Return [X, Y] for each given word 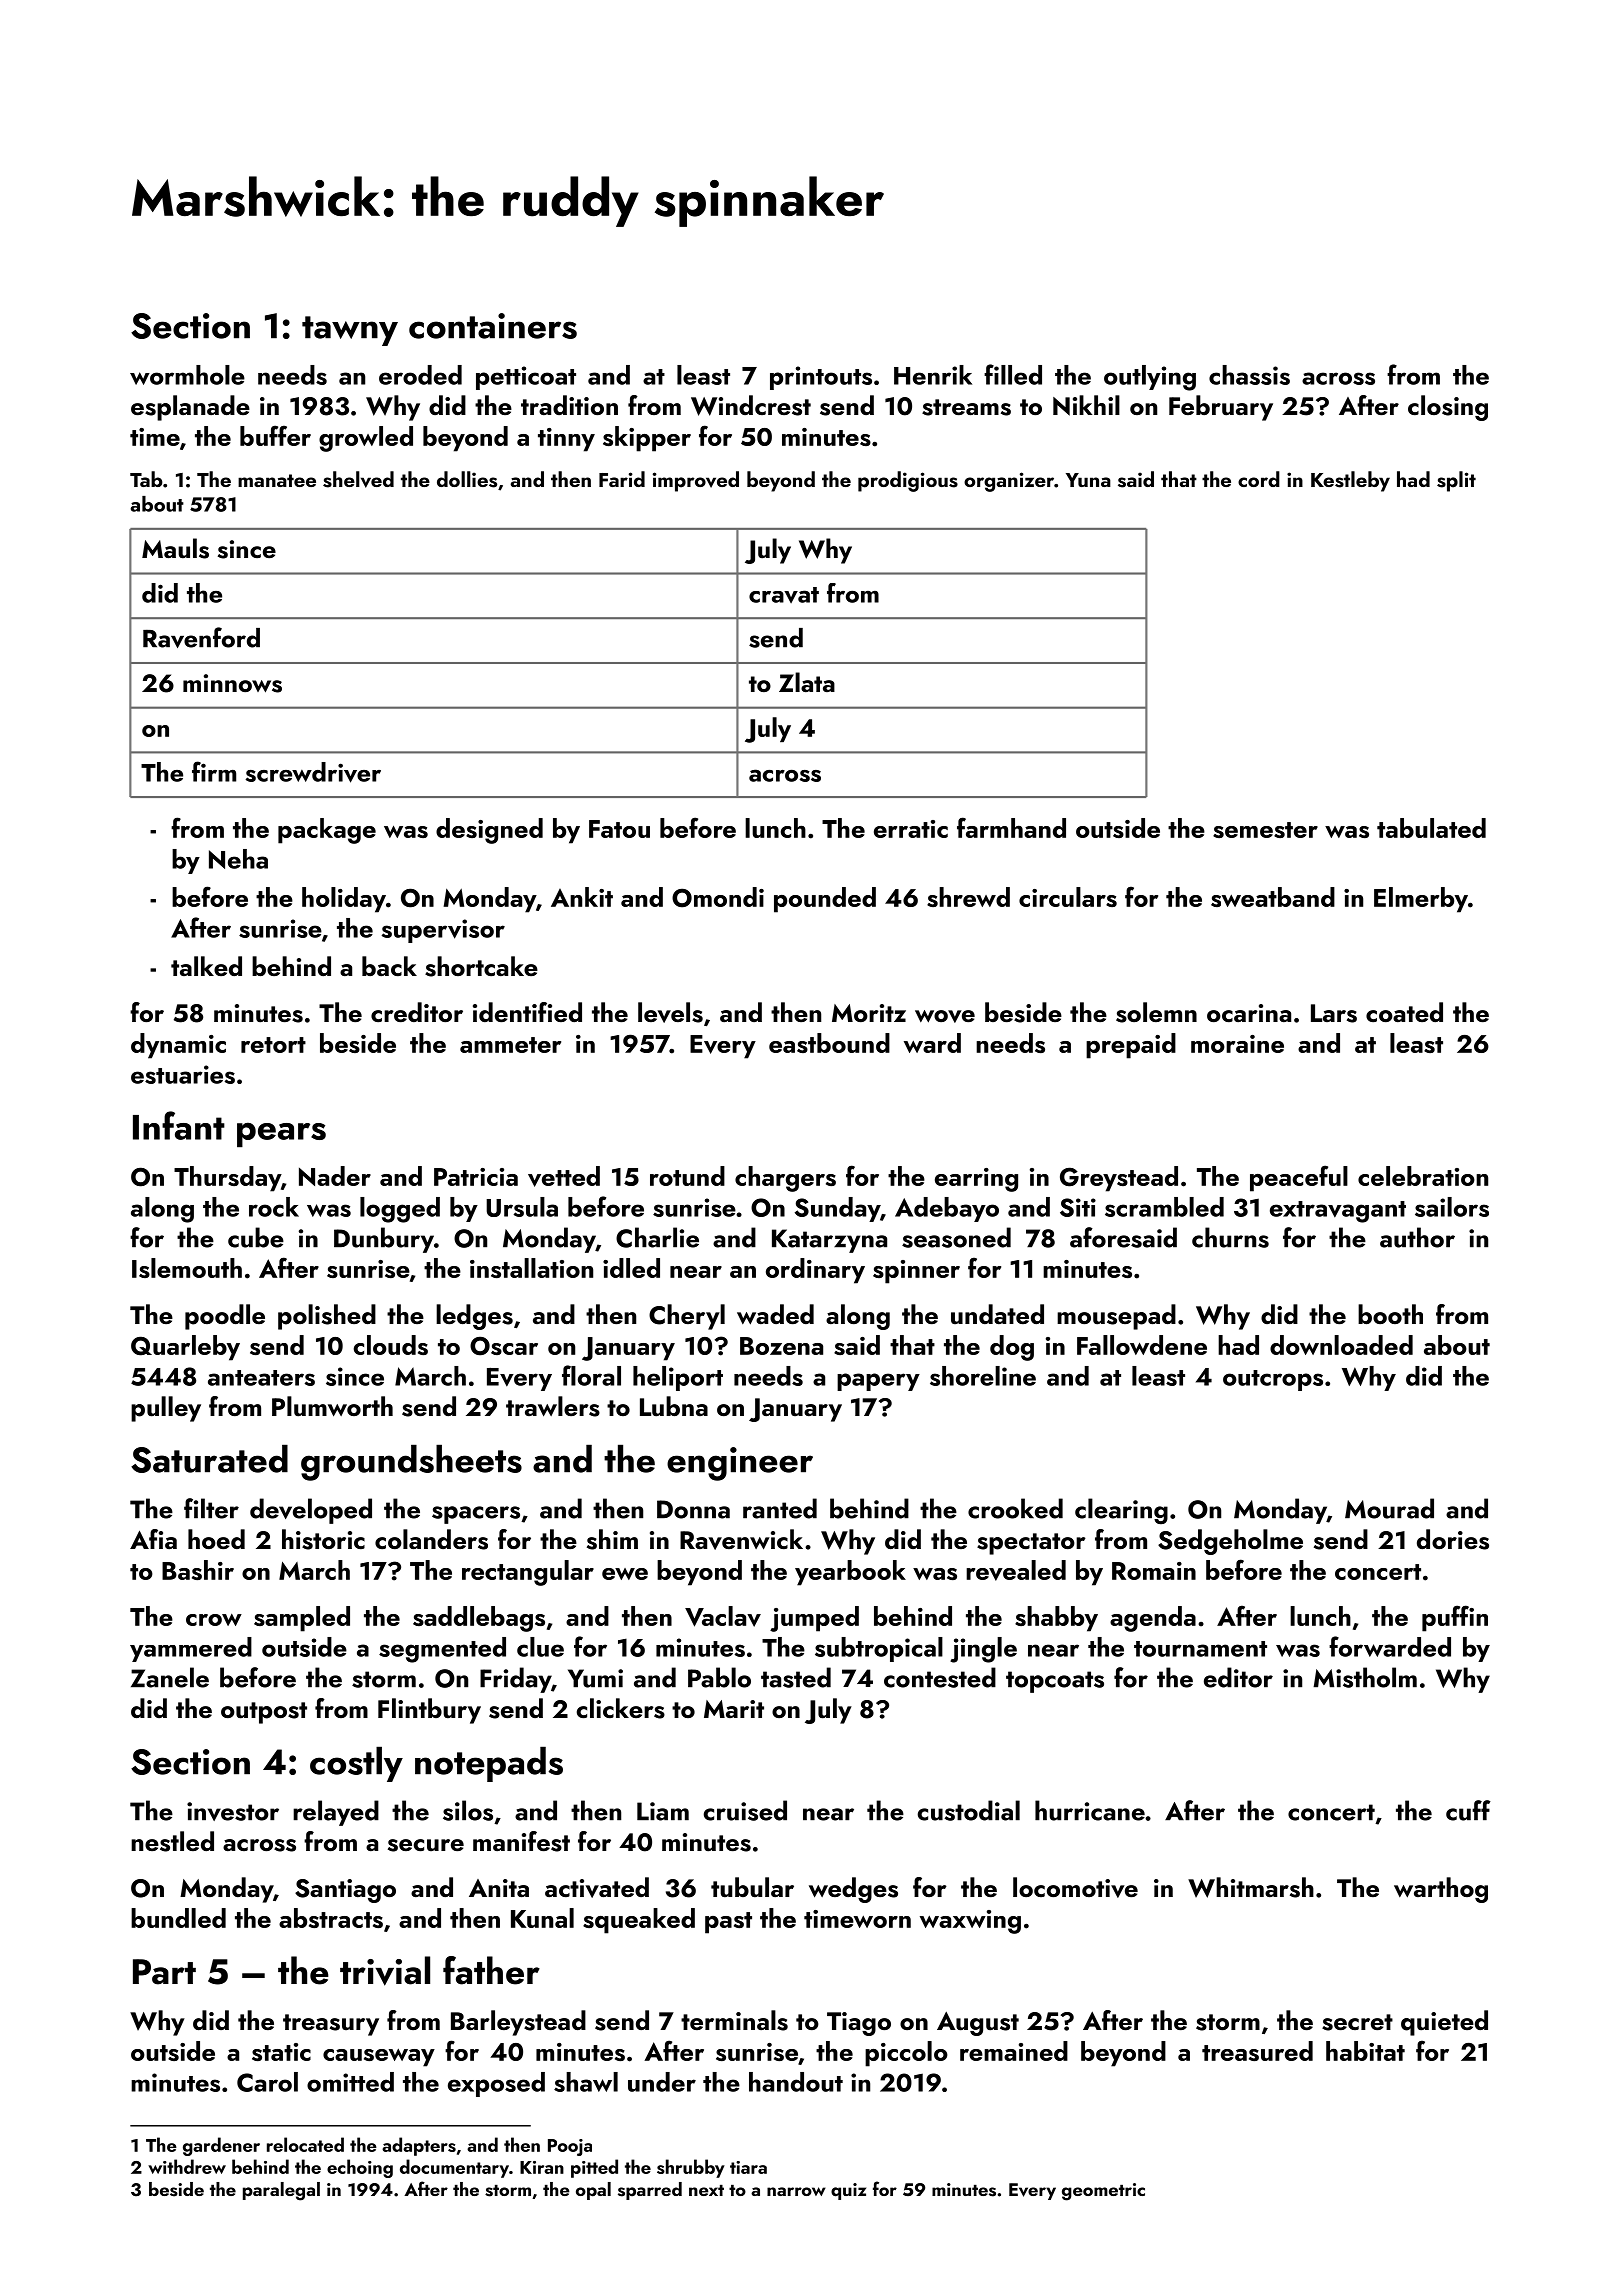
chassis [1249, 375]
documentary [454, 2168]
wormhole [187, 375]
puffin [1455, 1618]
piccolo [906, 2054]
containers [493, 326]
